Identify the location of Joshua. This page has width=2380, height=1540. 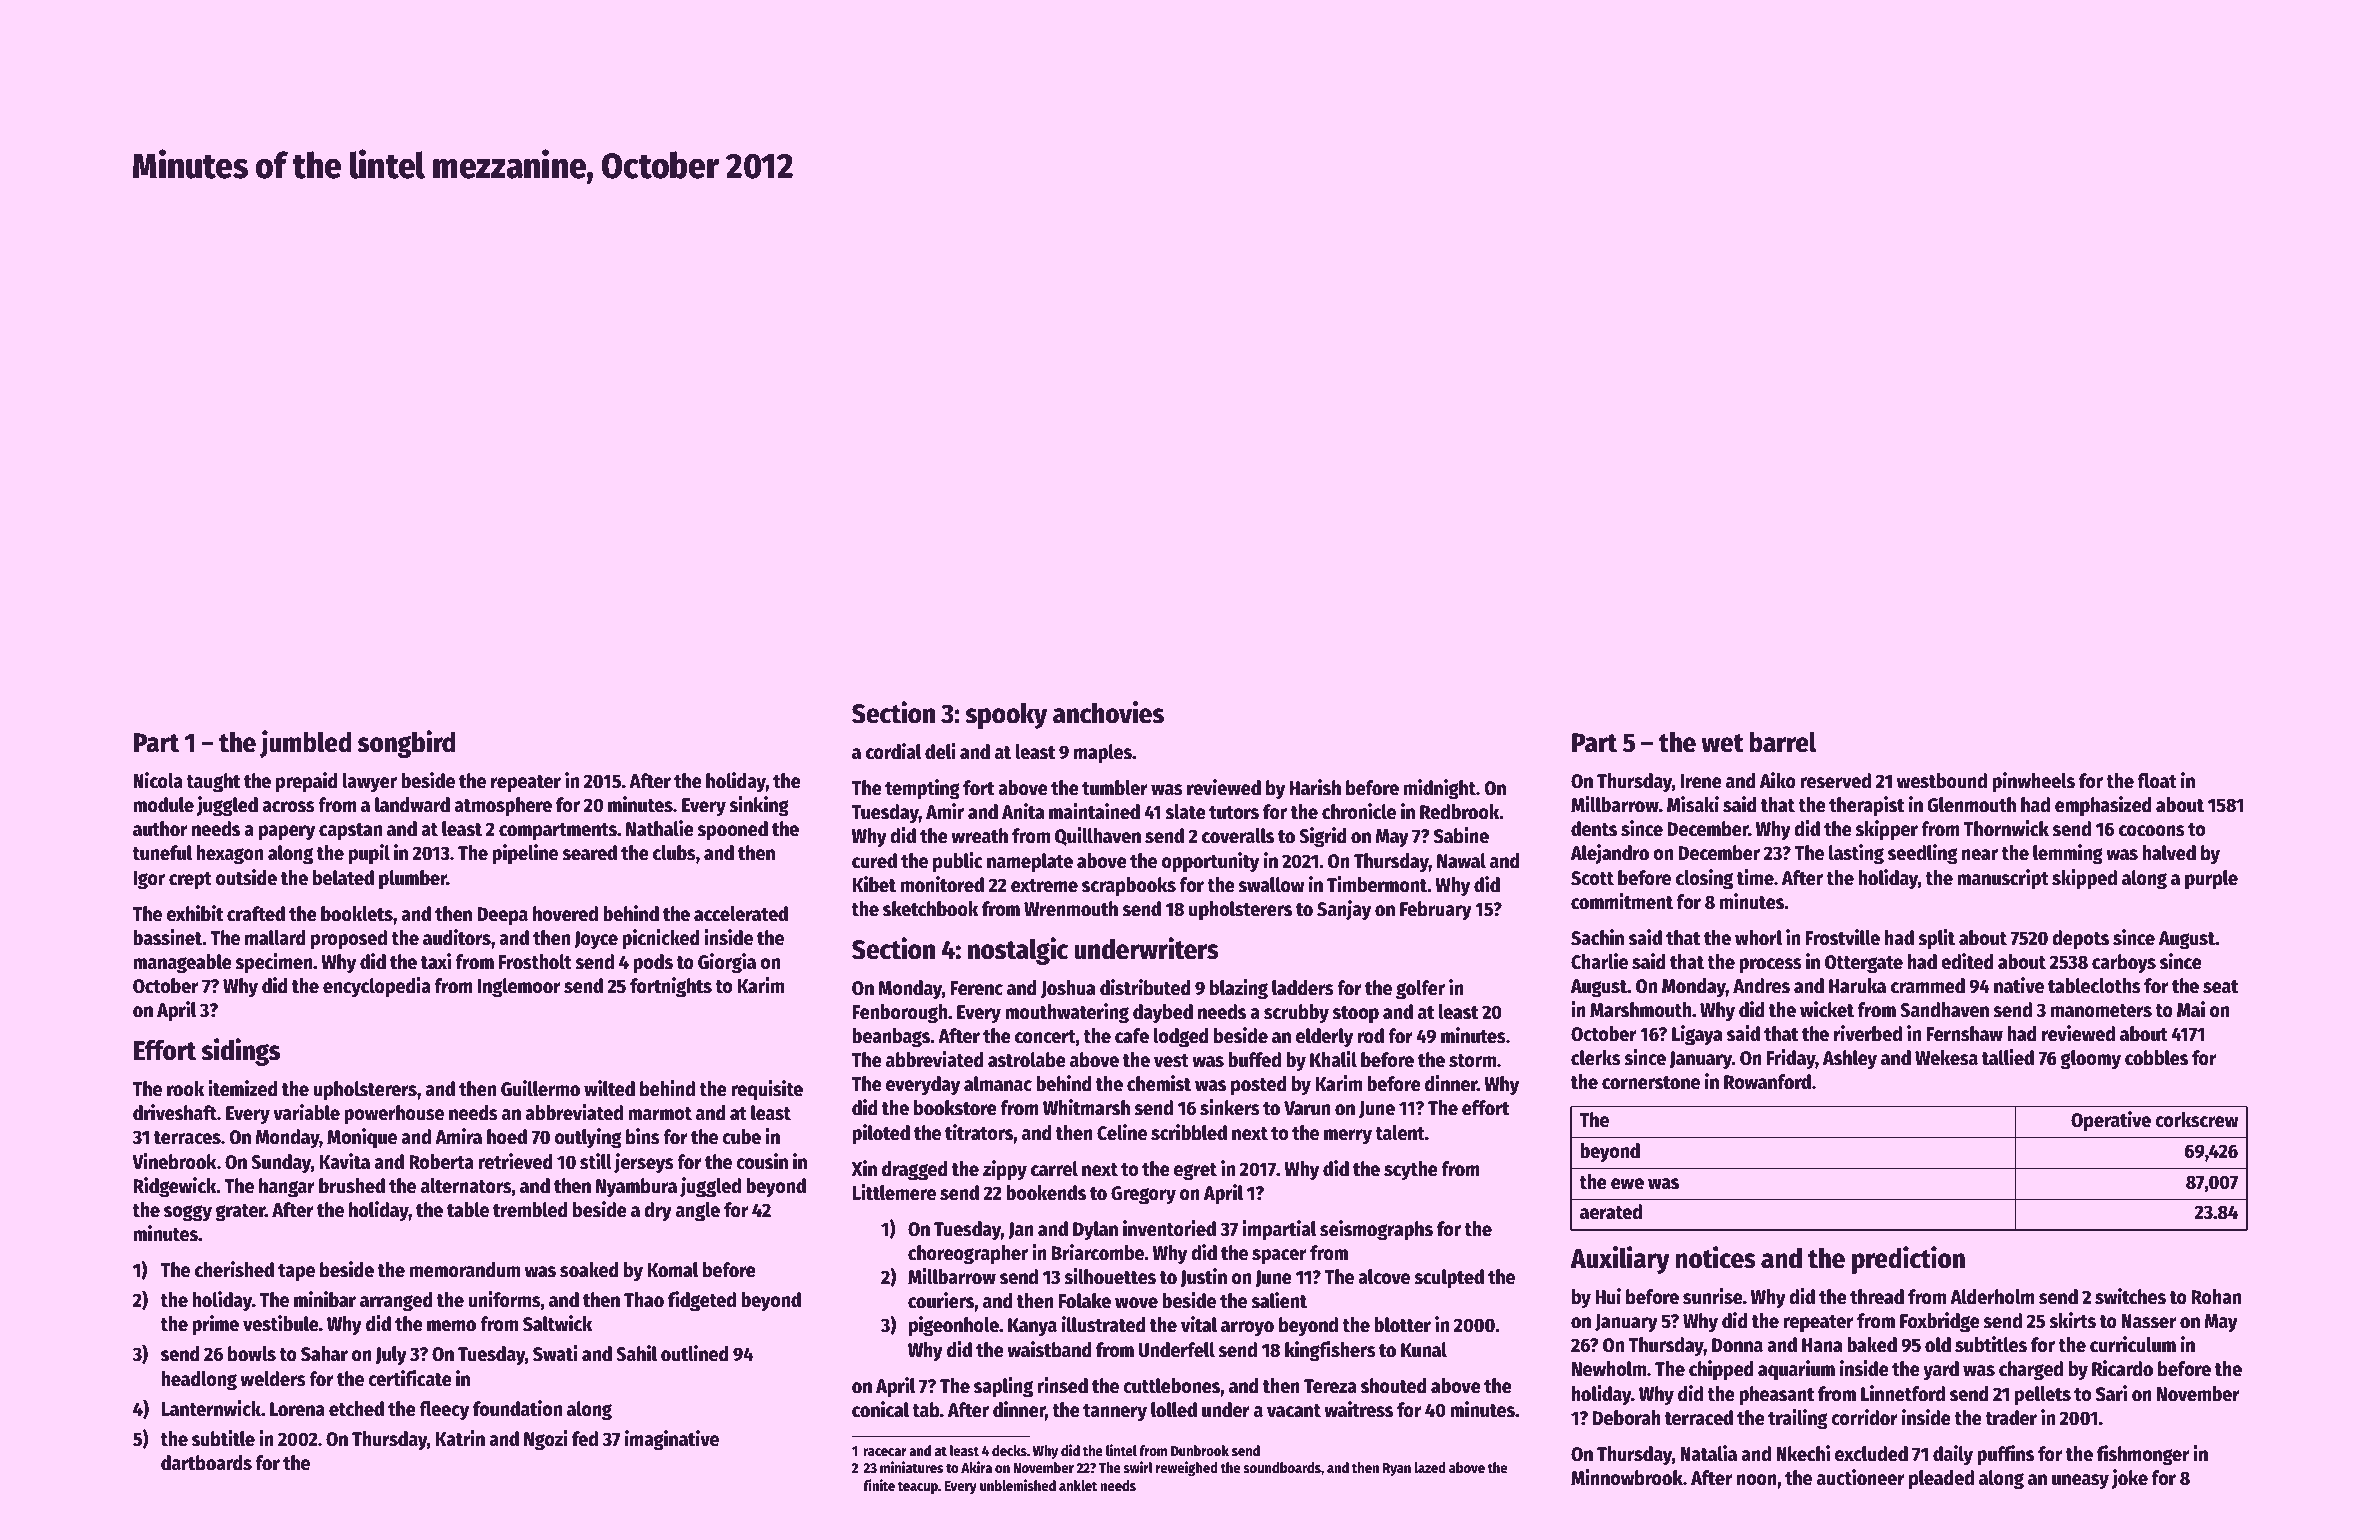
(1068, 989).
